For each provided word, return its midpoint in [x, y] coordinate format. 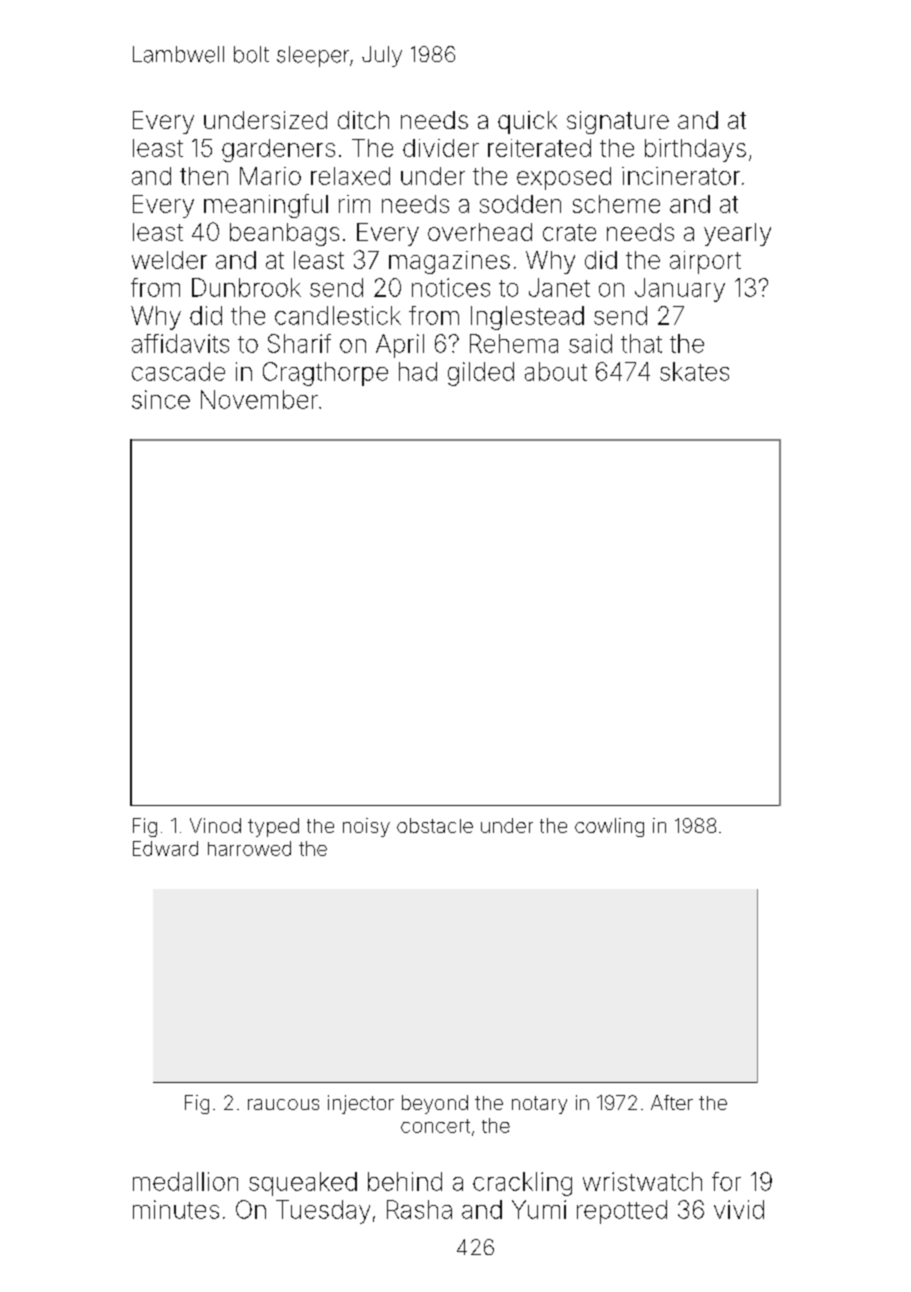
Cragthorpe [325, 374]
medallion [185, 1181]
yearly [737, 234]
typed [273, 827]
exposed [564, 178]
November [259, 399]
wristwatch [642, 1181]
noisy [366, 827]
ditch [363, 120]
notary [539, 1105]
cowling [609, 827]
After [672, 1102]
